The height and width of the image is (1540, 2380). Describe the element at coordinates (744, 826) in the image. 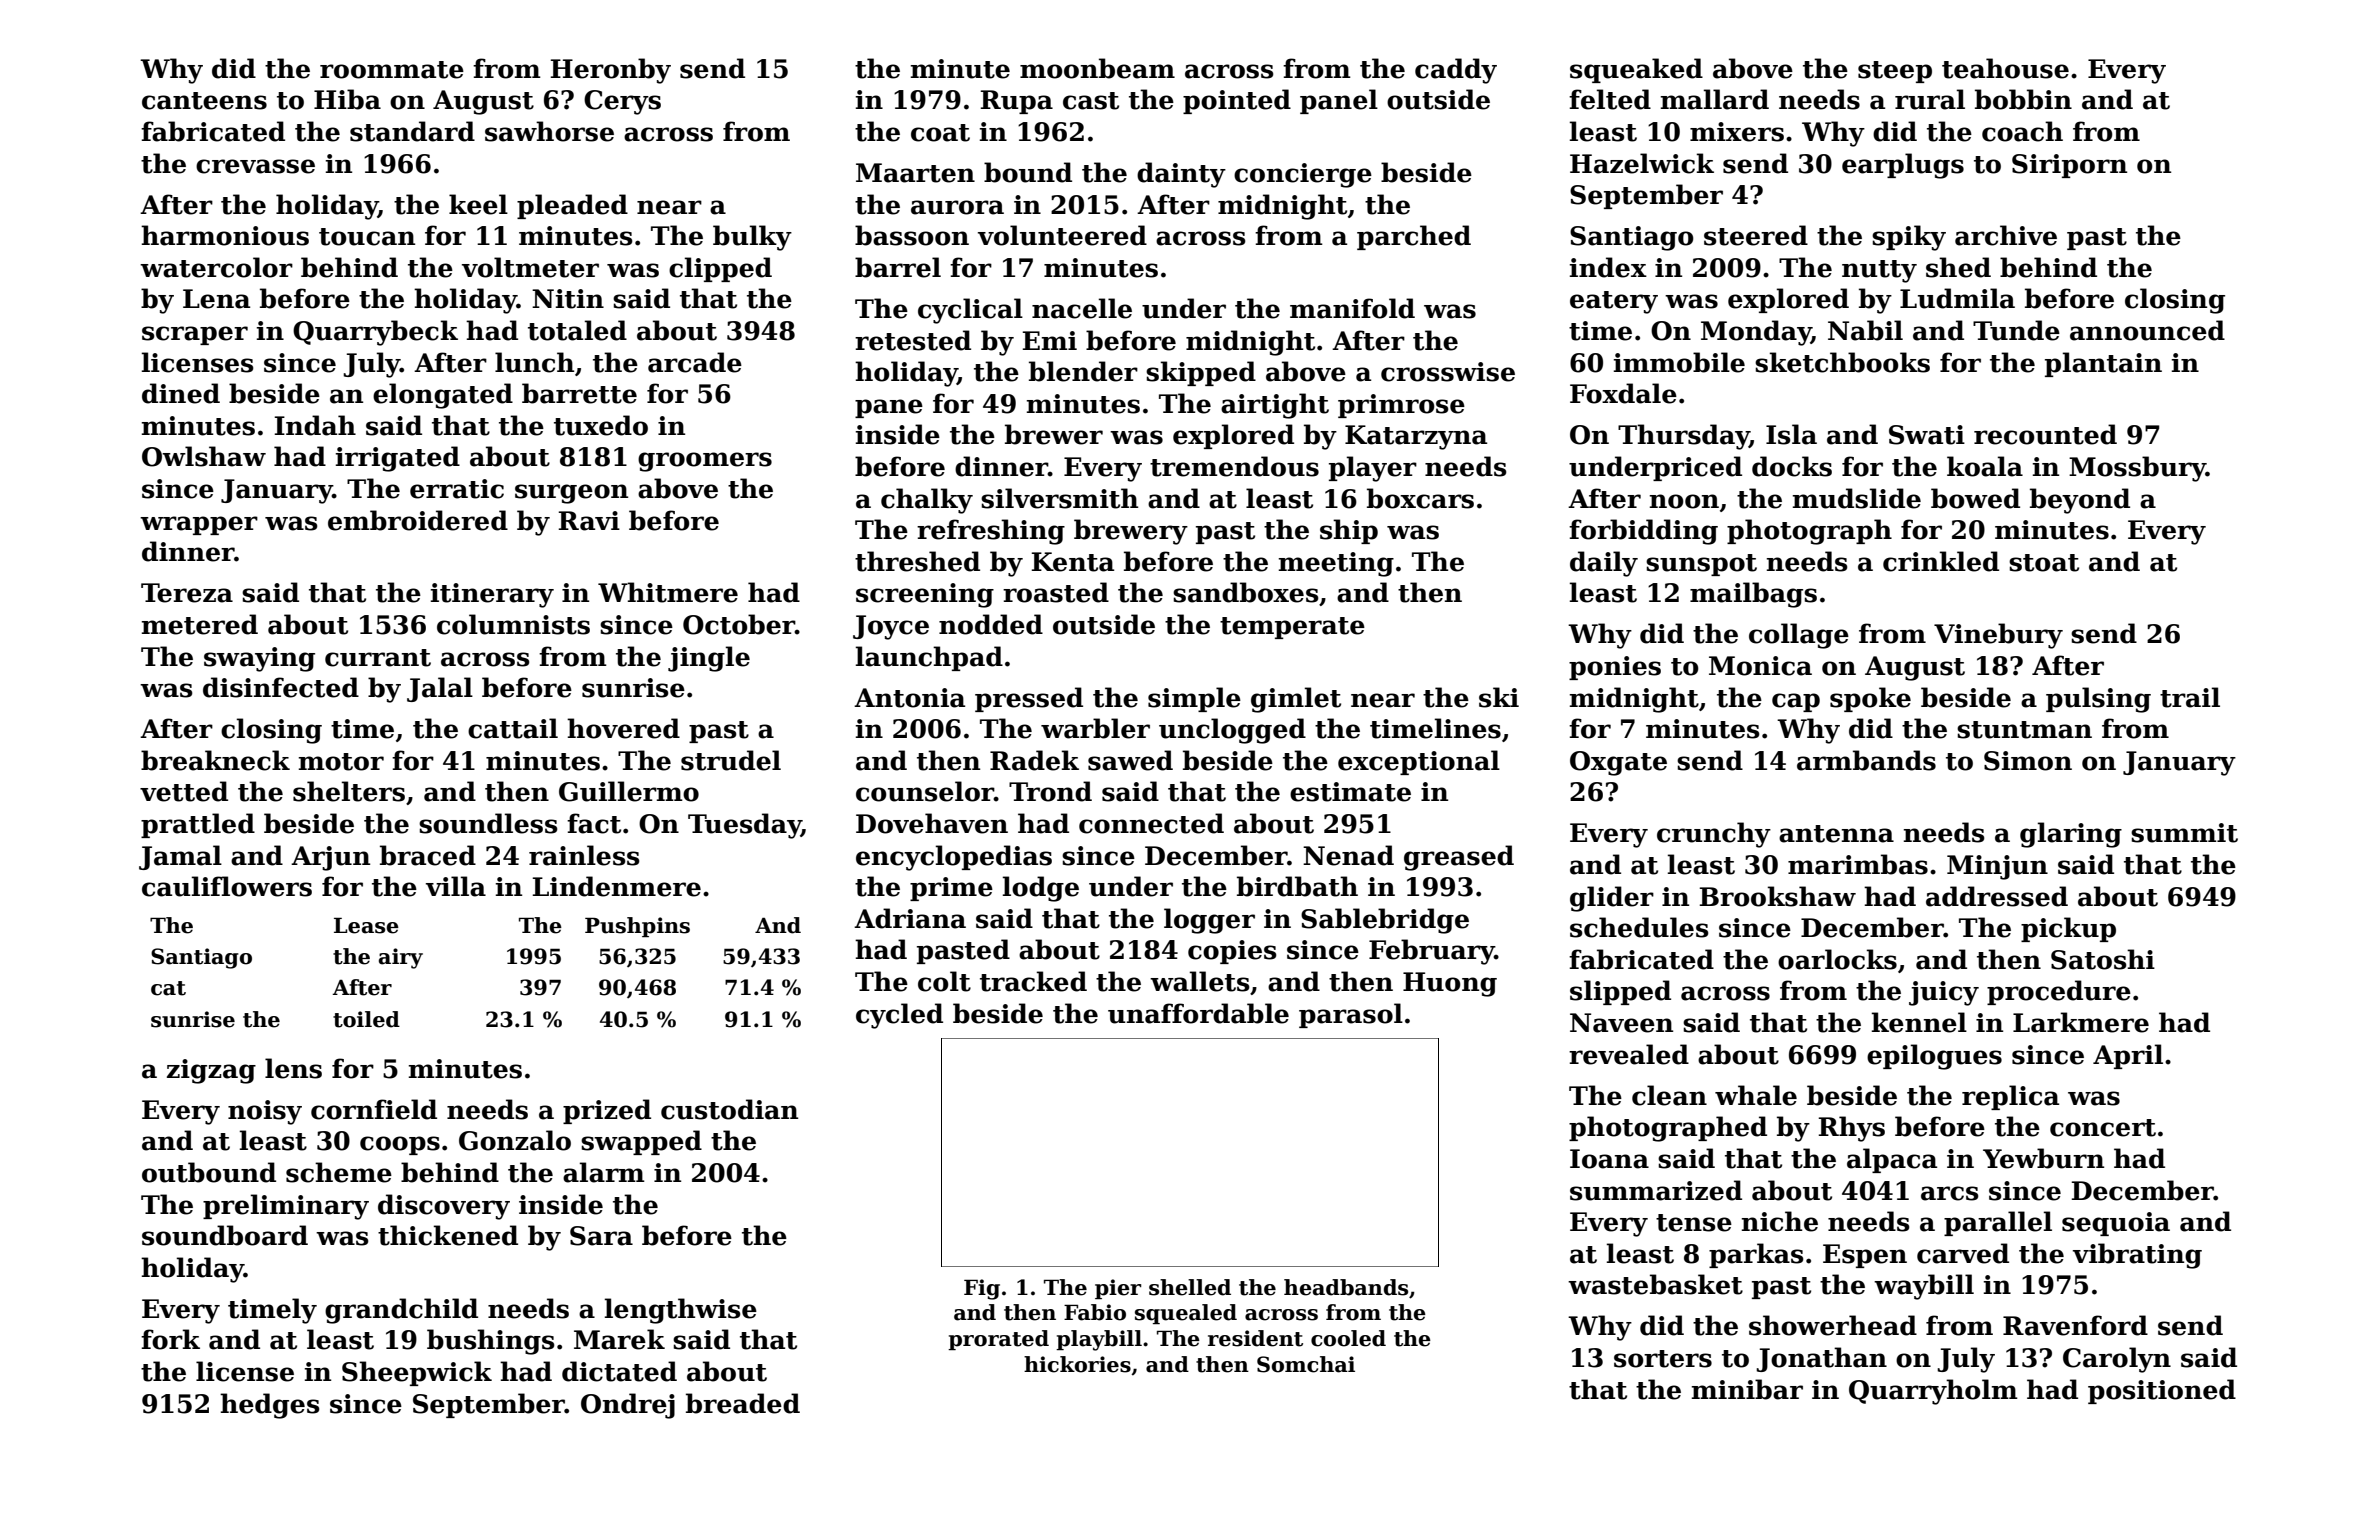

I see `Tuesday` at that location.
